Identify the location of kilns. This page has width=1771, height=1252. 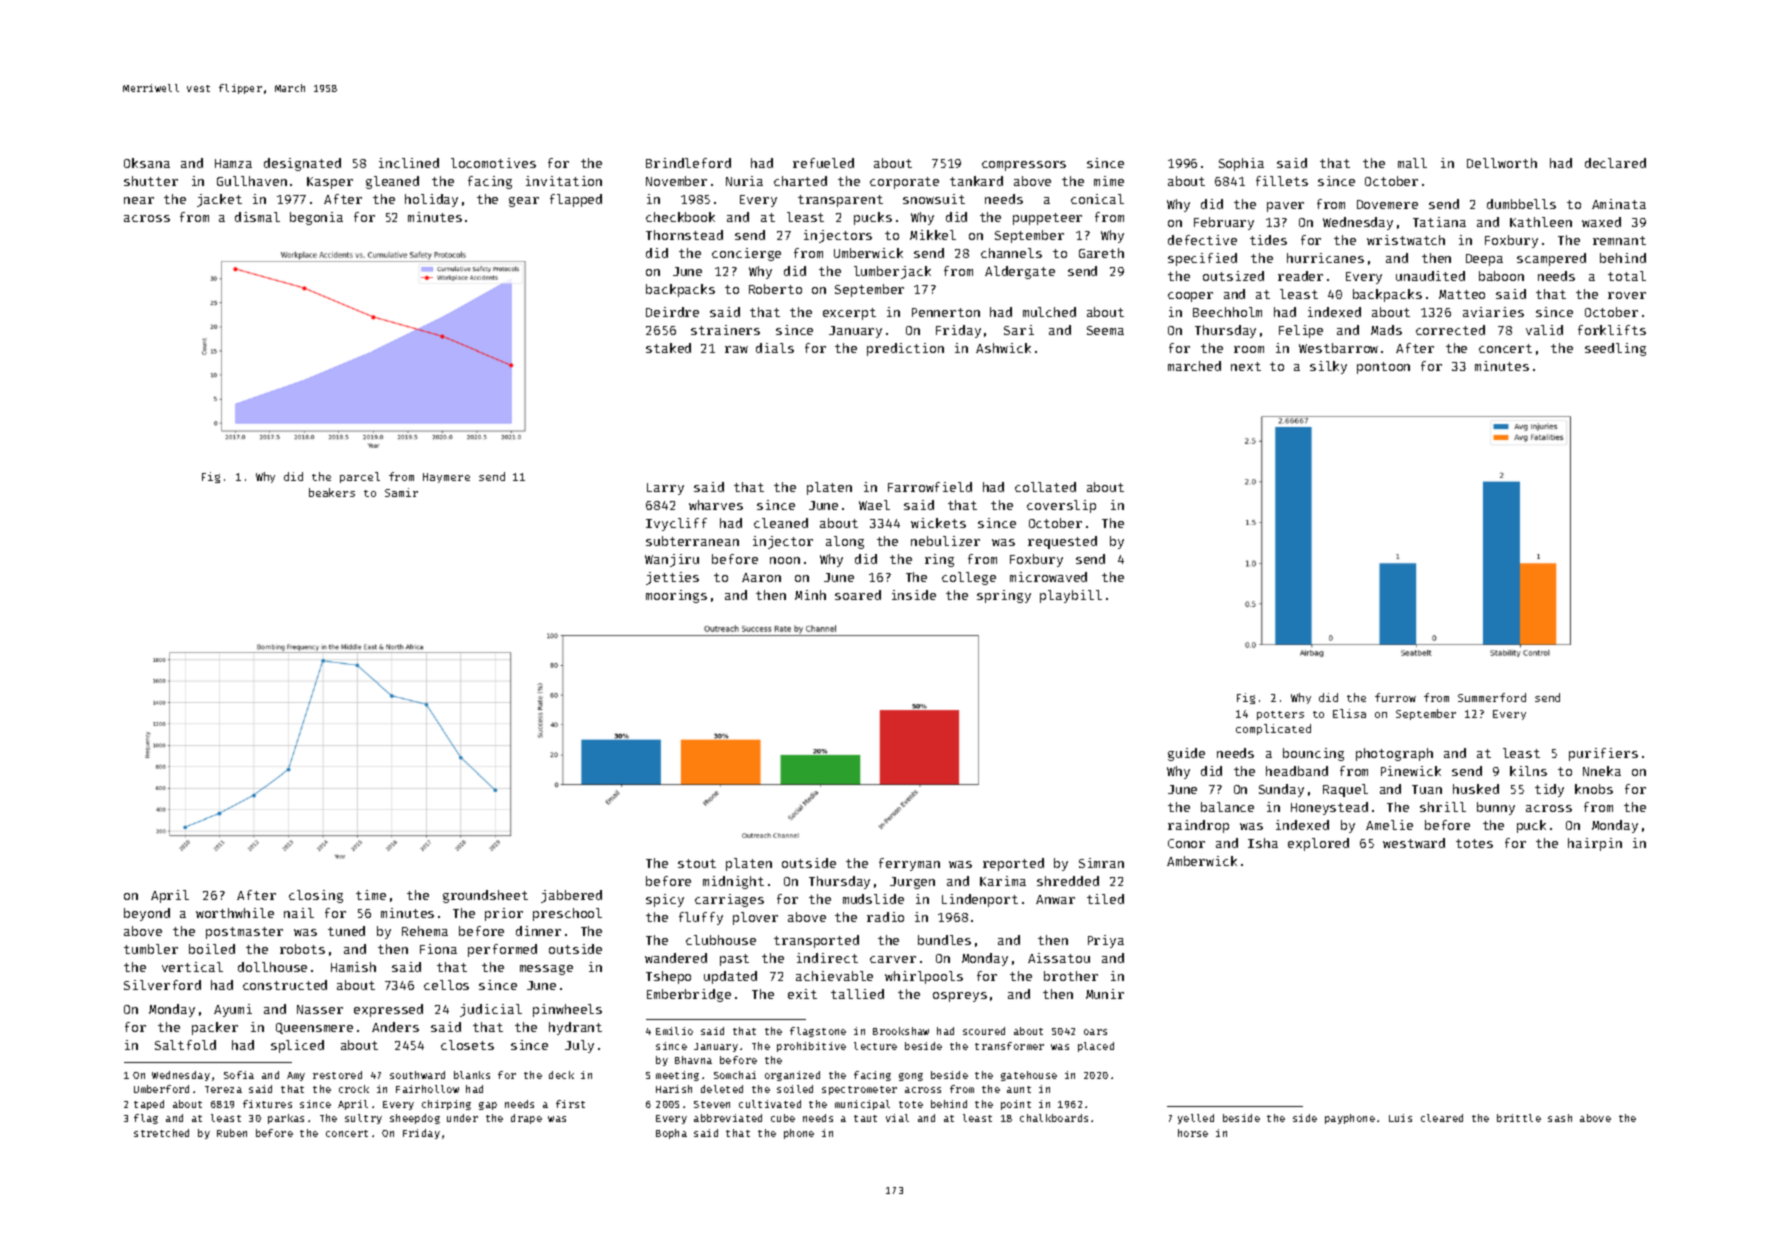
(1528, 771).
